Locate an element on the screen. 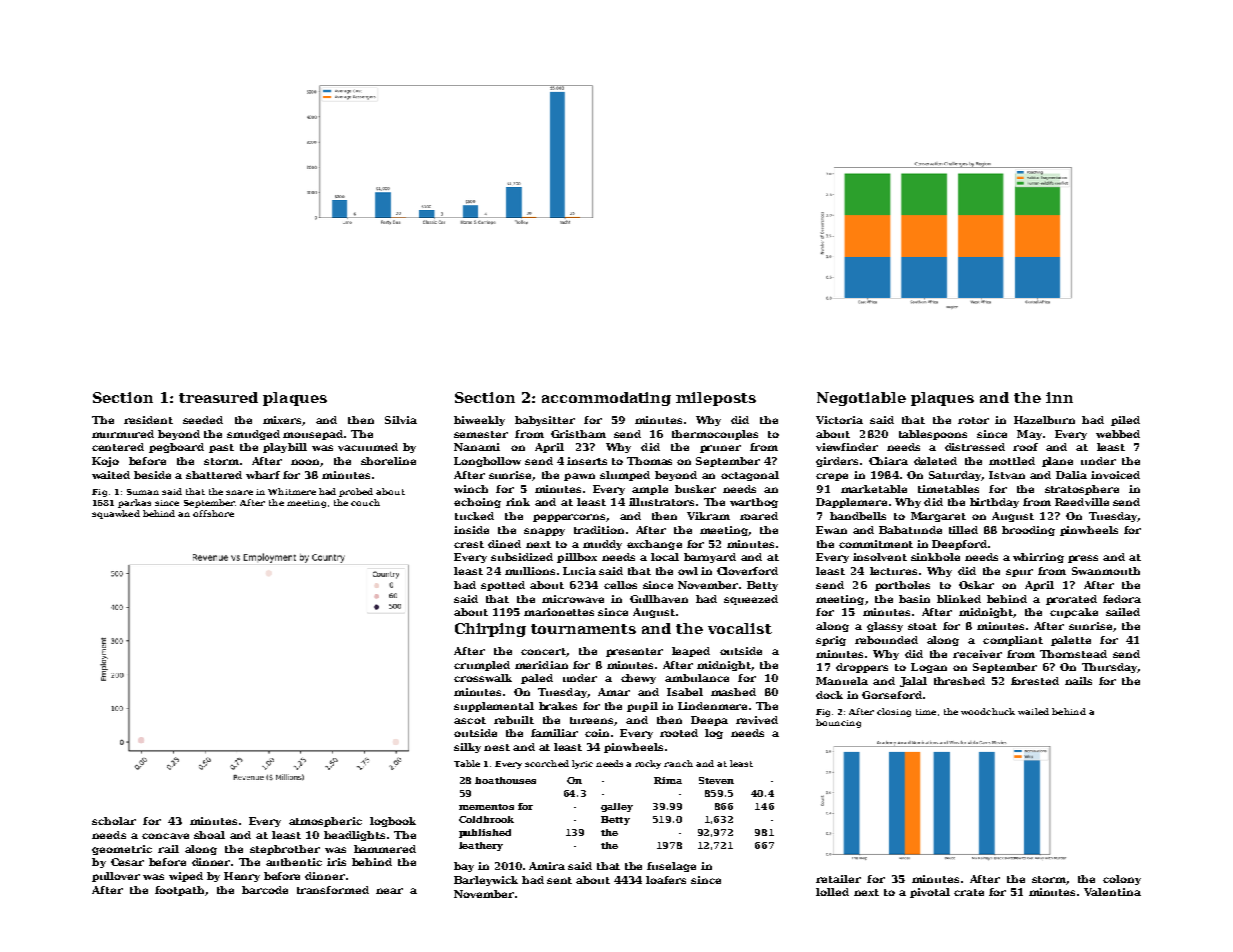  press is located at coordinates (1083, 559).
